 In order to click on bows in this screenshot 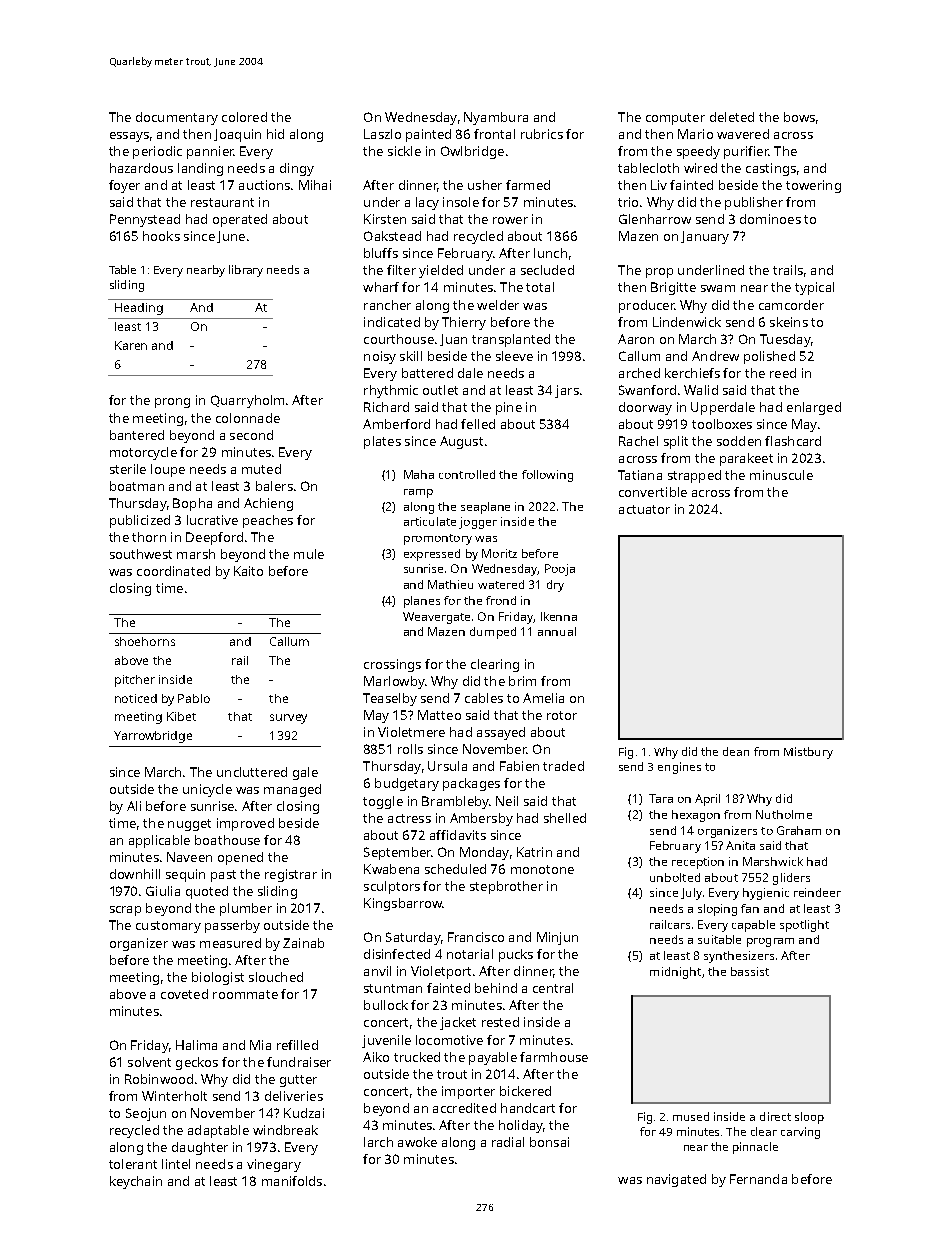, I will do `click(799, 117)`.
